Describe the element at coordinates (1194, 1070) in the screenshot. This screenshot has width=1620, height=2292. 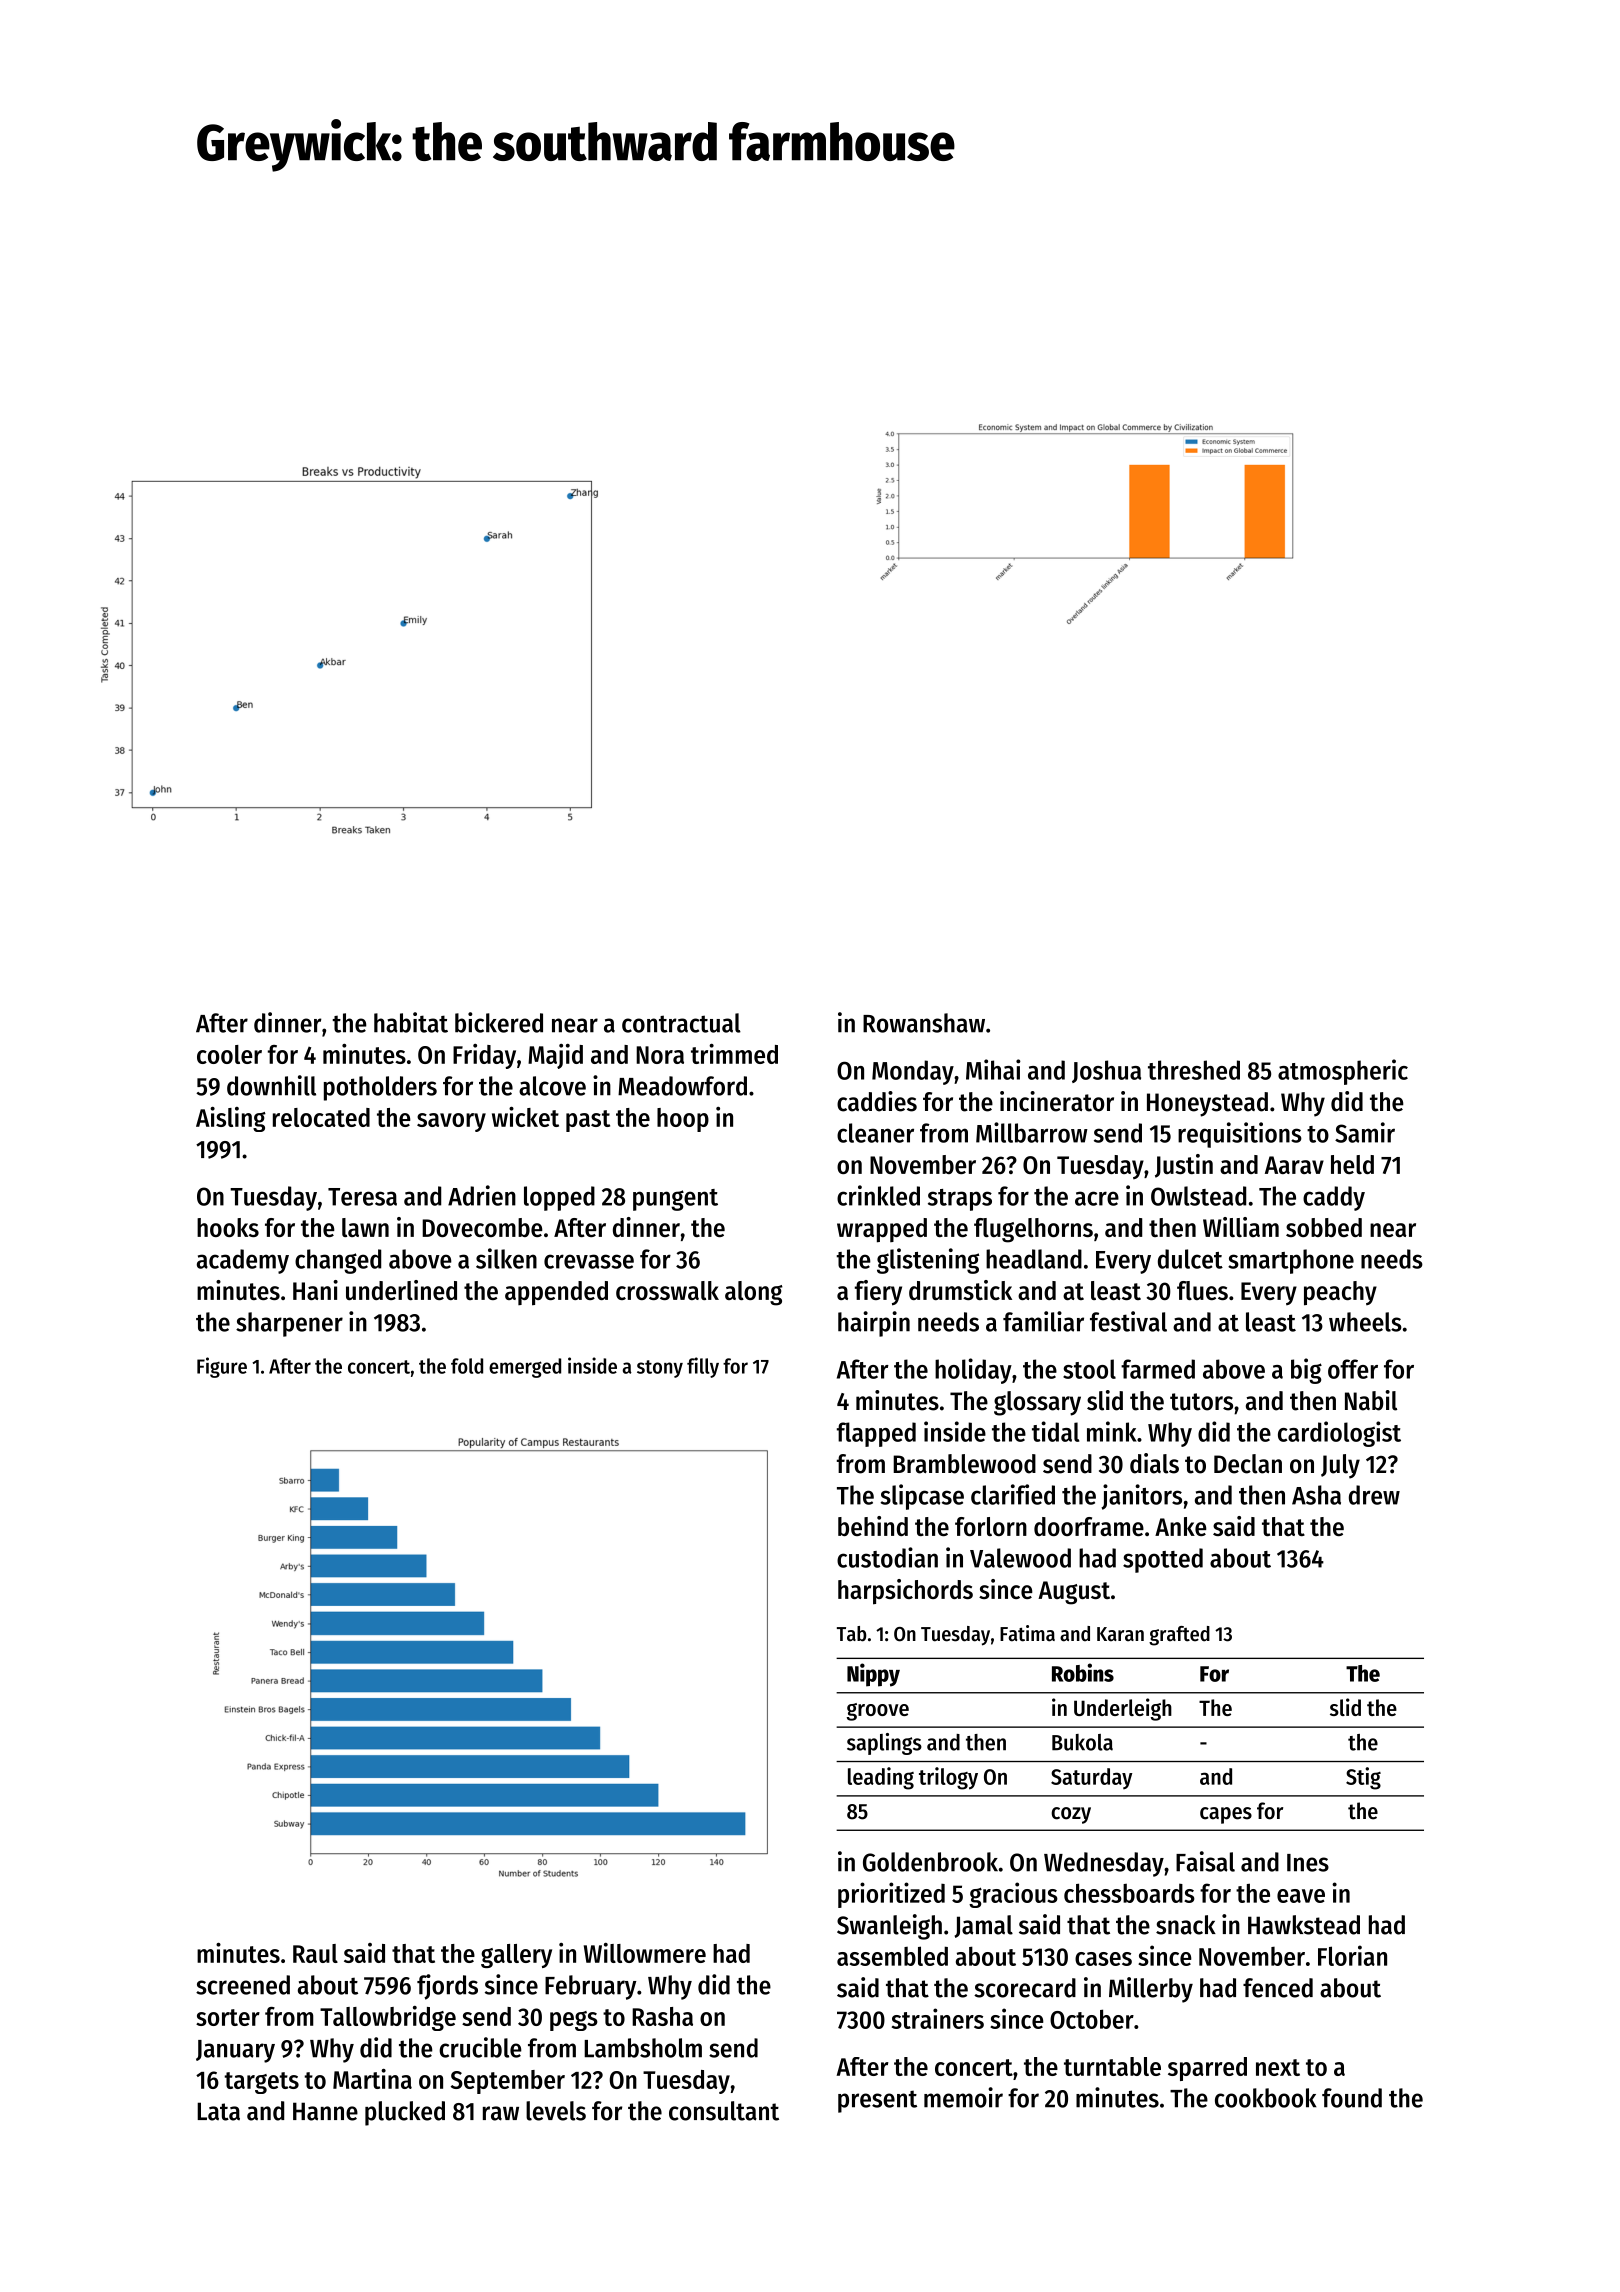
I see `threshed` at that location.
